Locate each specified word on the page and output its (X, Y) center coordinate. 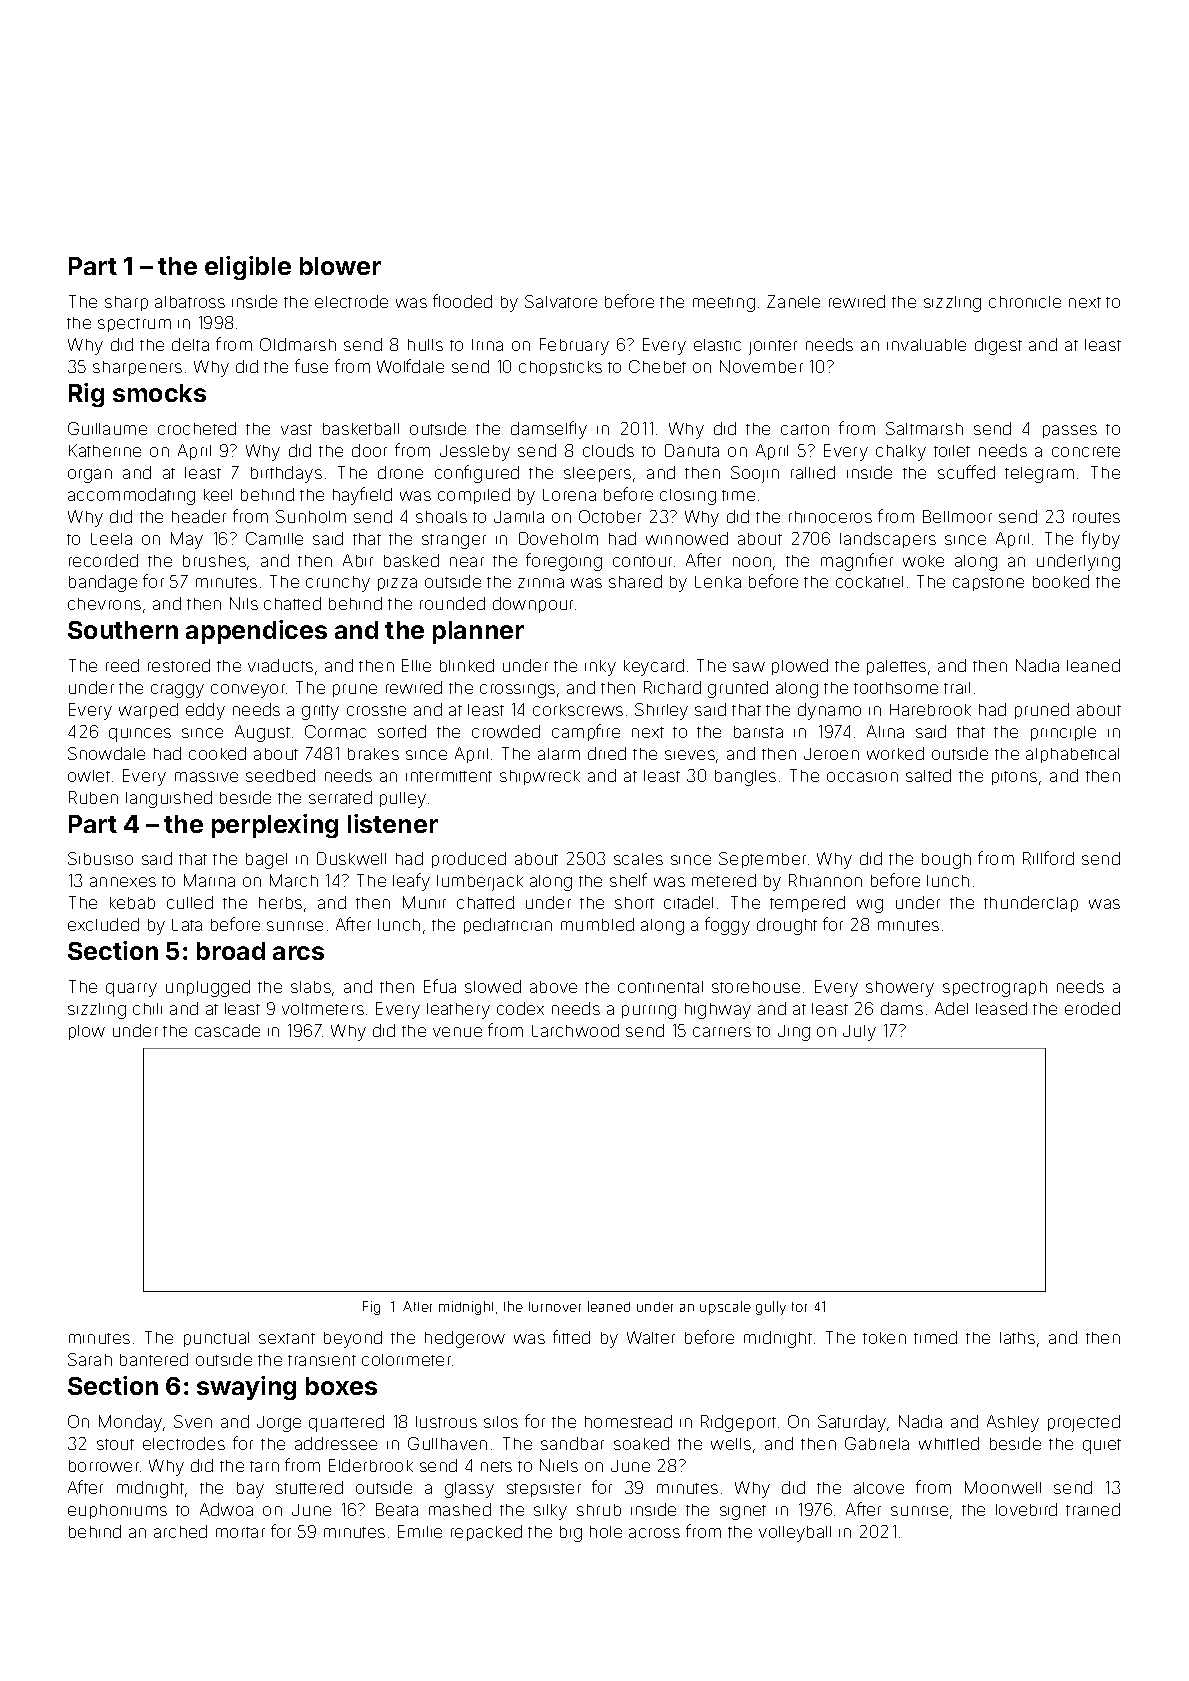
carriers (722, 1032)
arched (180, 1531)
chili (147, 1009)
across (654, 1533)
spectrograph (995, 989)
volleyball (795, 1534)
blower (340, 266)
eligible (248, 268)
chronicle (1025, 302)
